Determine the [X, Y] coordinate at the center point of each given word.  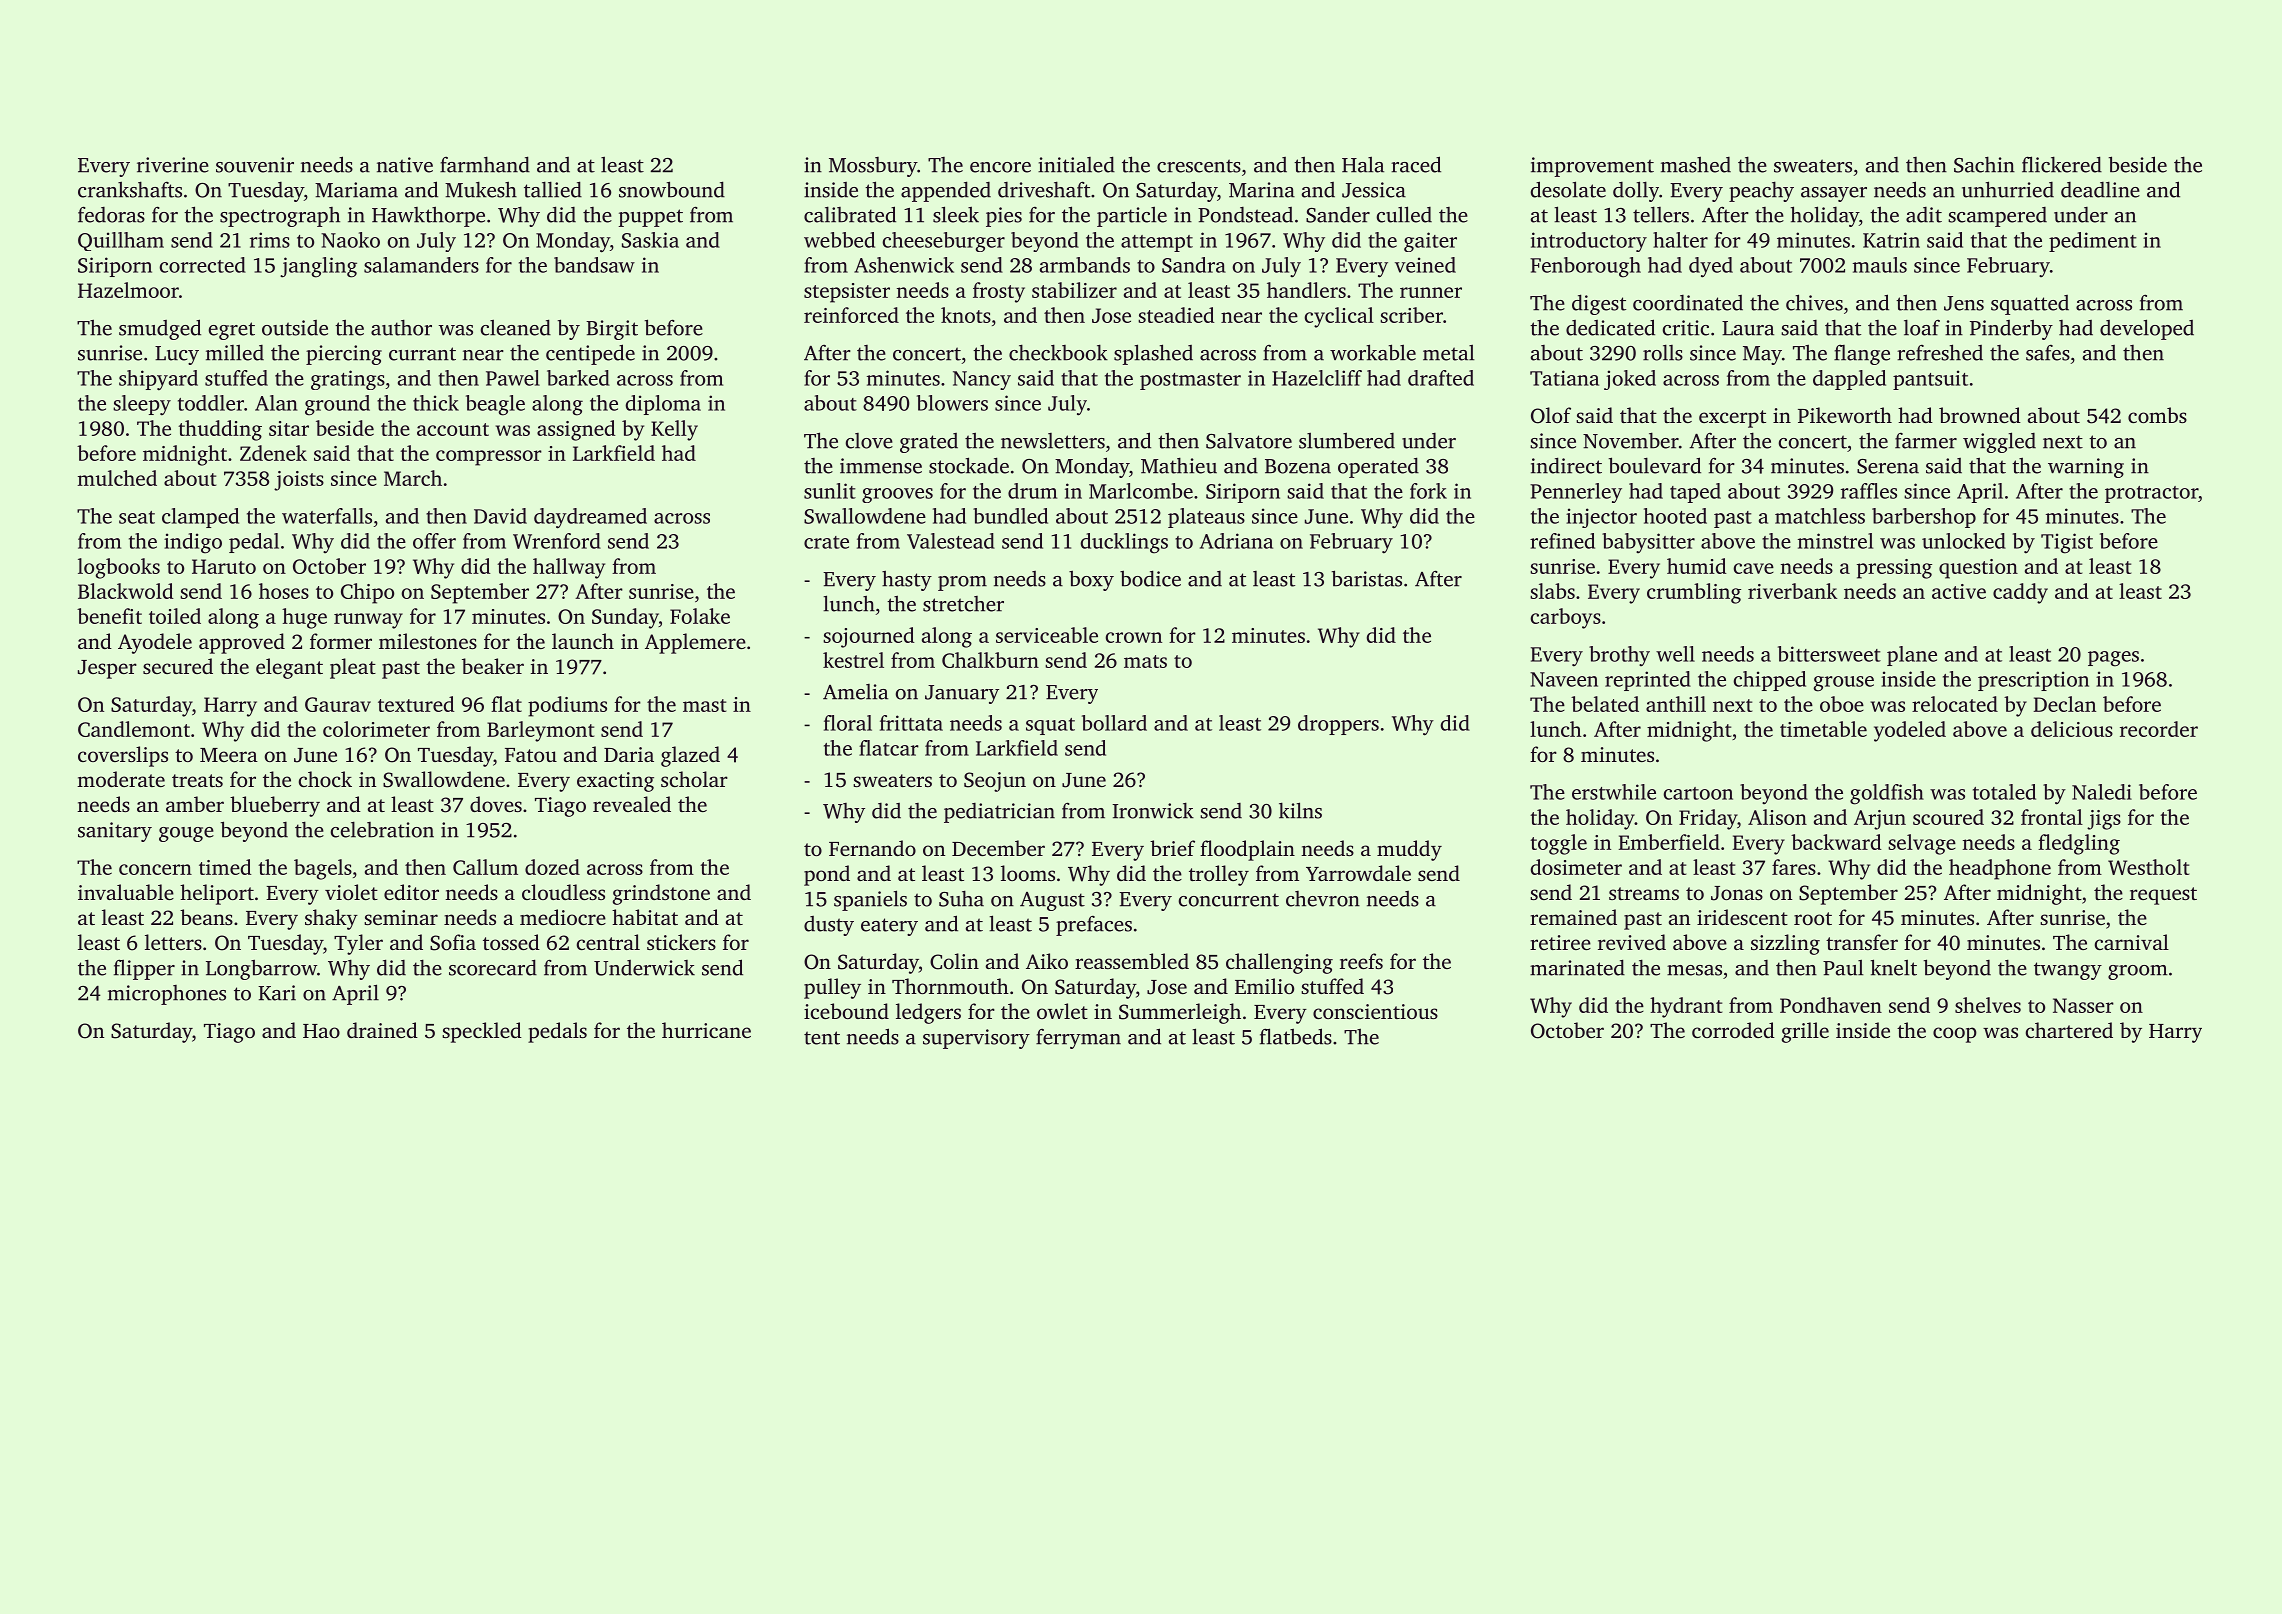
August [1052, 901]
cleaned [516, 327]
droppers [1338, 725]
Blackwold [126, 591]
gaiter [1430, 242]
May [1762, 355]
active [1959, 591]
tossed [511, 942]
